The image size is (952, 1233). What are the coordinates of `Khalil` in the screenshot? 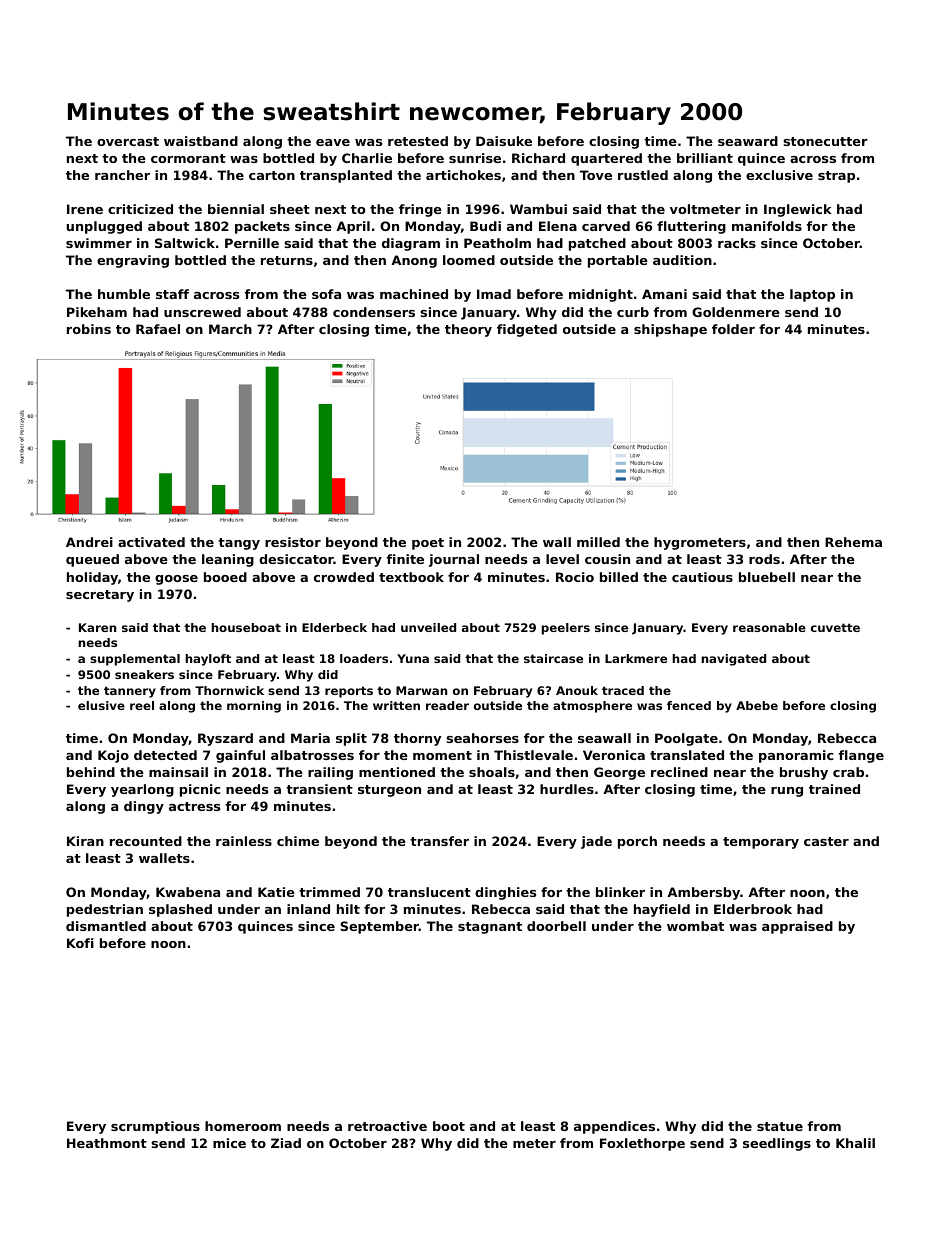 It's located at (855, 1143).
